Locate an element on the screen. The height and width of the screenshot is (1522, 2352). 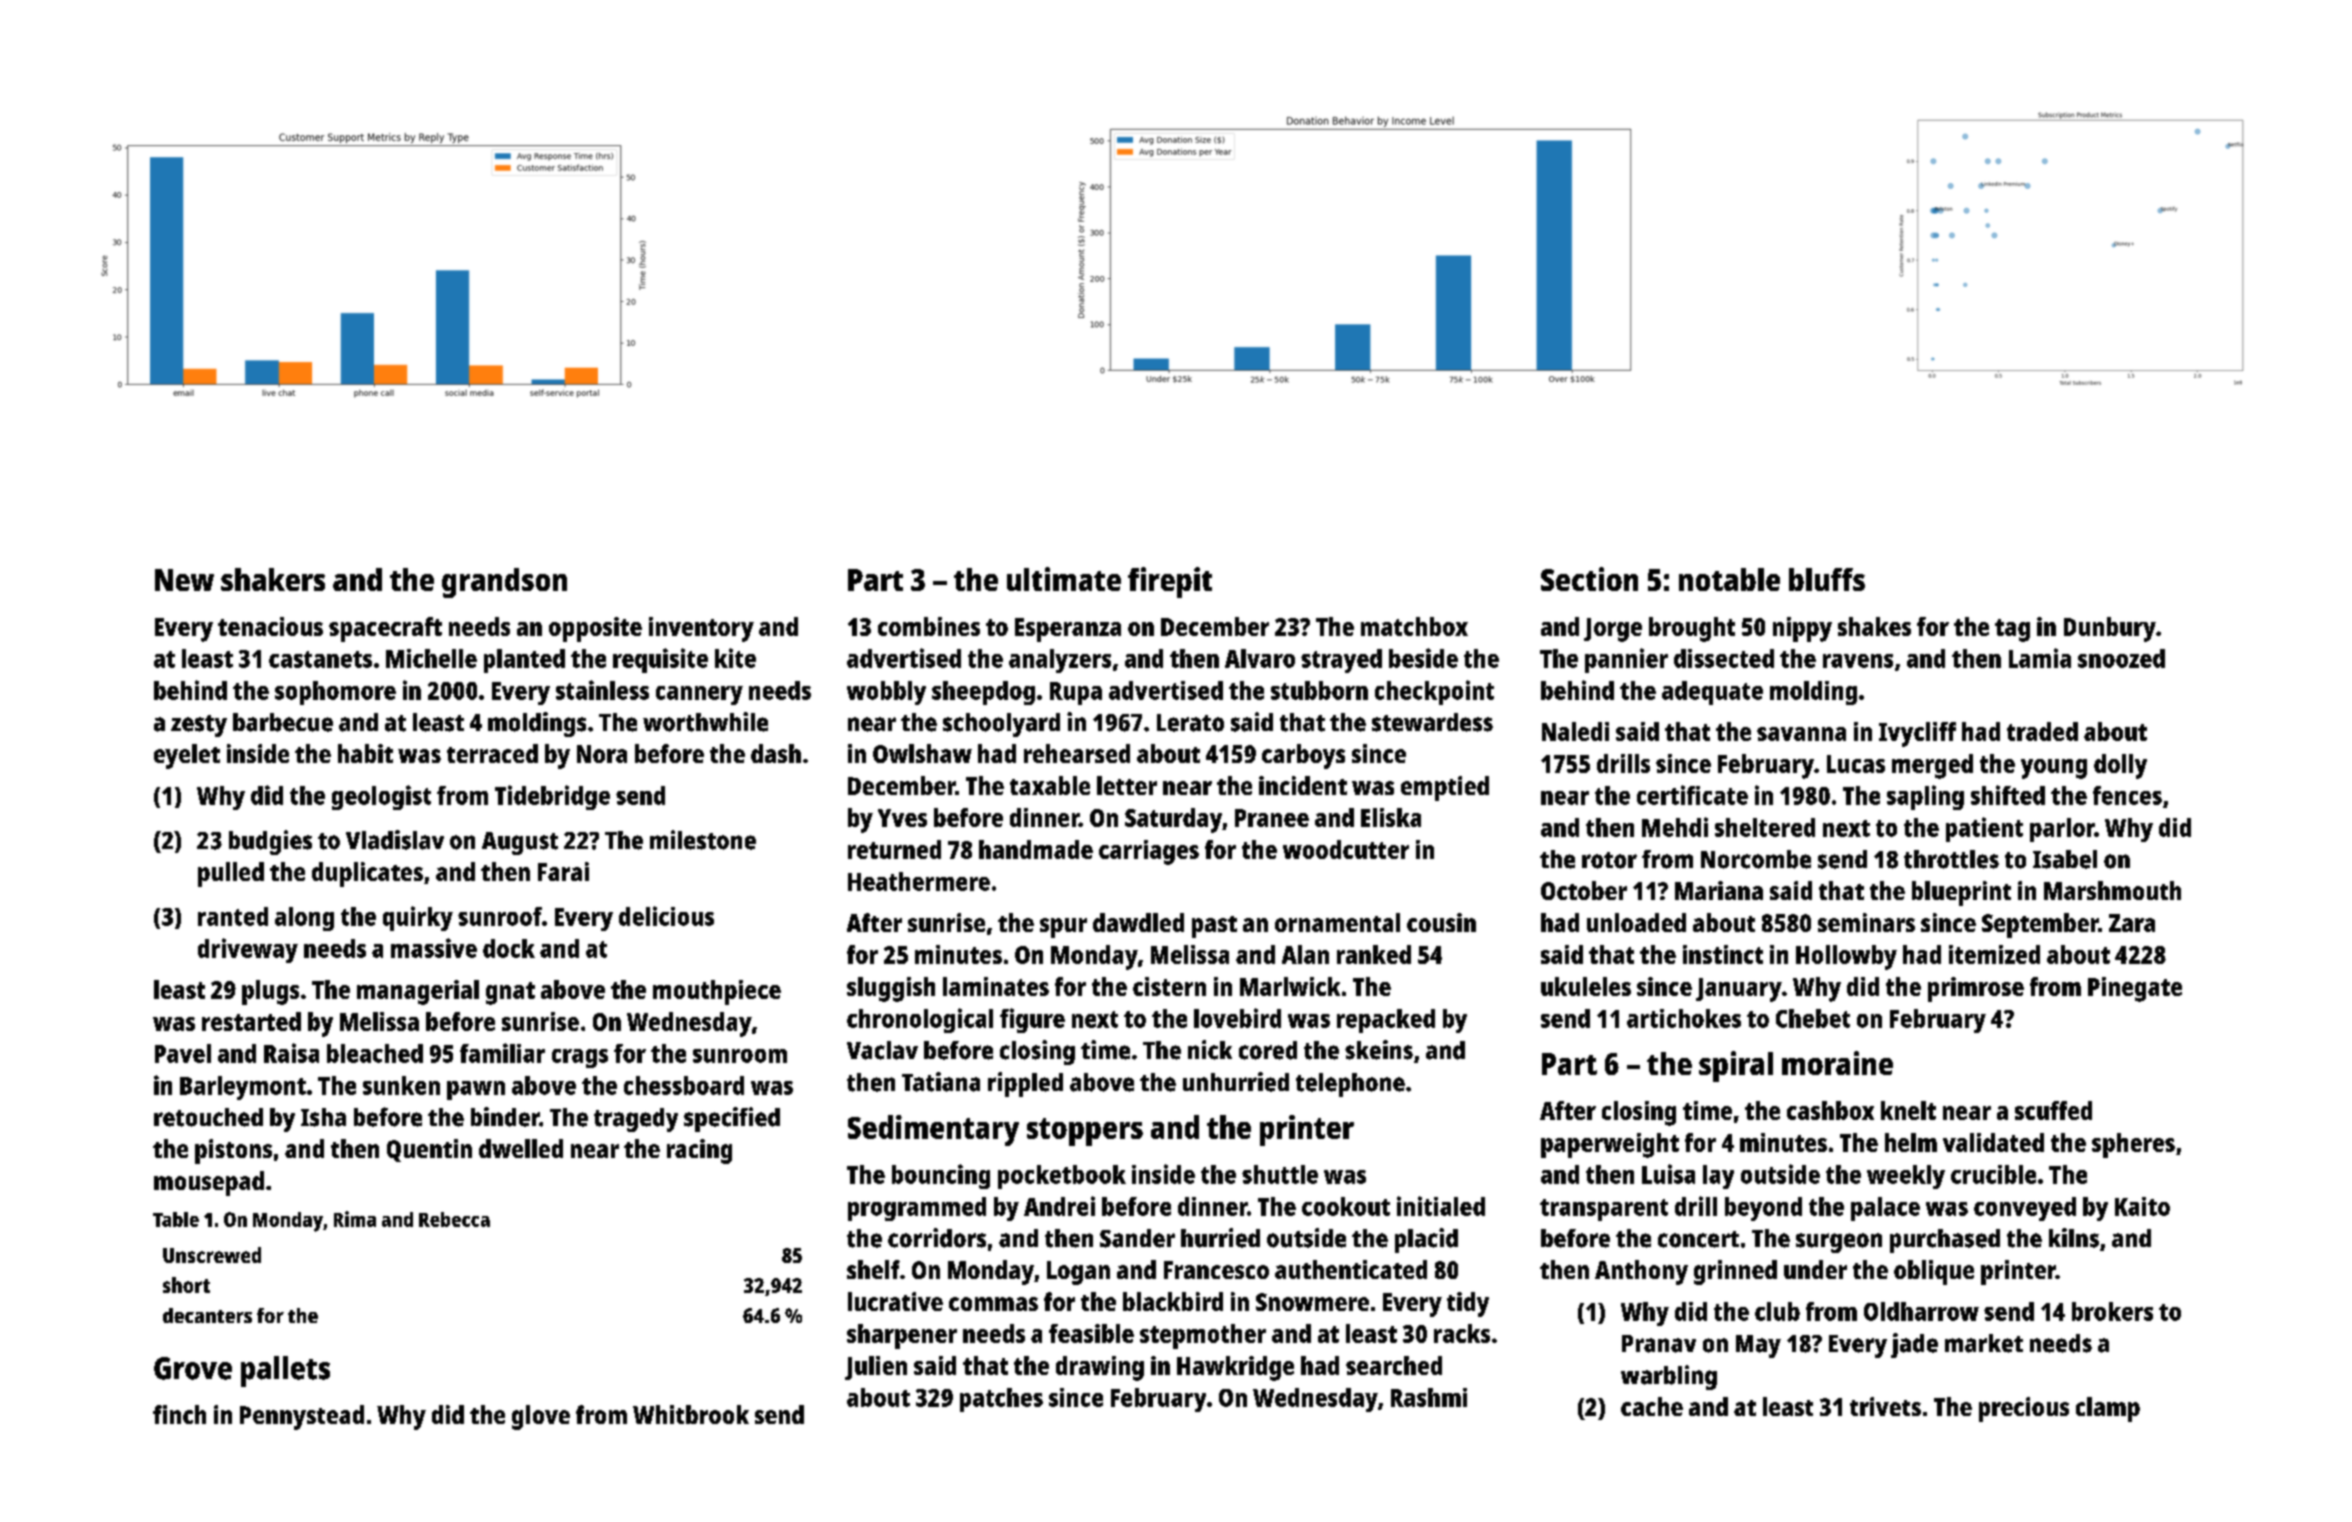
patches is located at coordinates (1001, 1400).
